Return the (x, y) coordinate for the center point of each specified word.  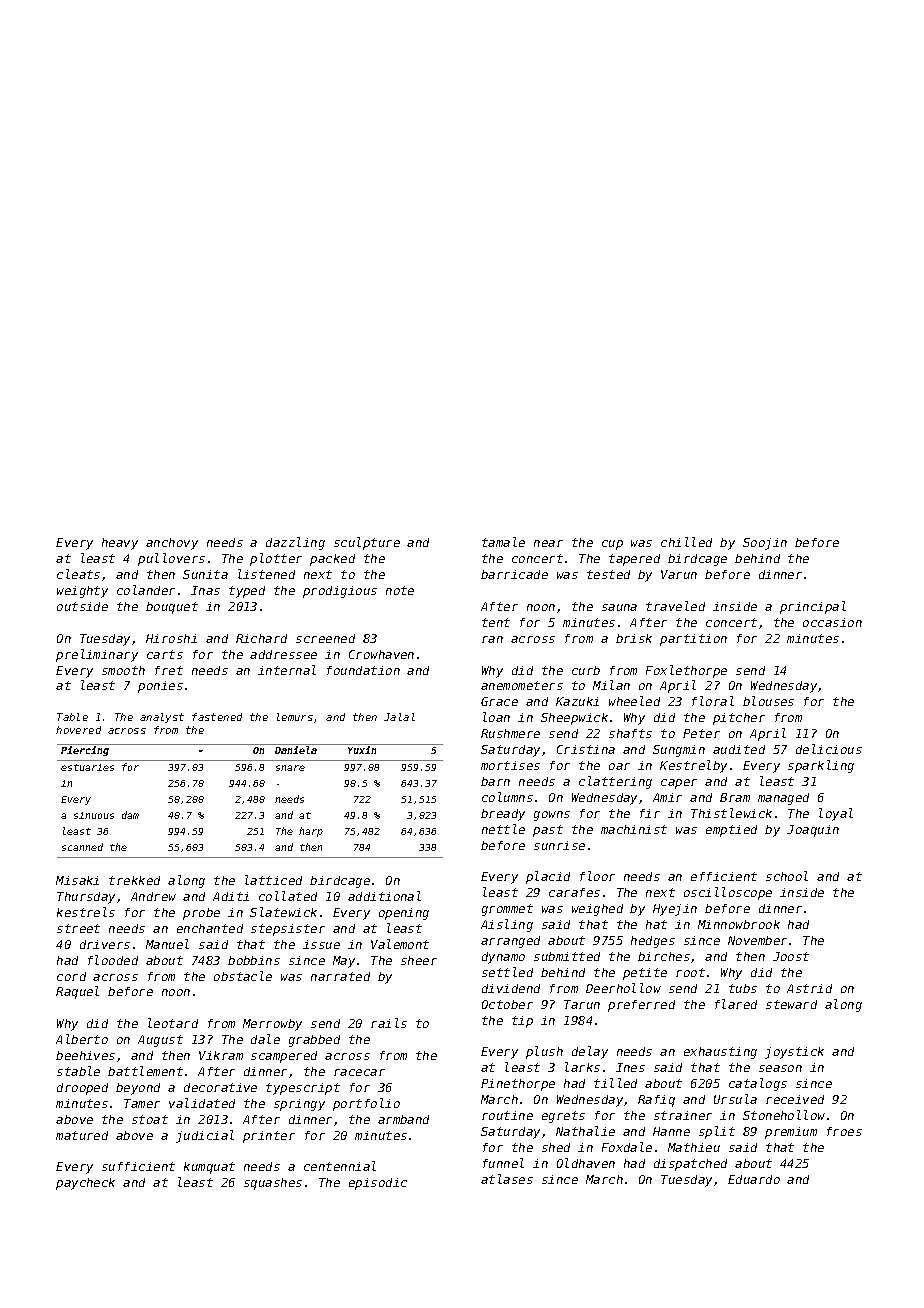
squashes (273, 1184)
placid (548, 877)
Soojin (765, 544)
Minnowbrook (739, 924)
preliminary (97, 655)
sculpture (367, 543)
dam (130, 815)
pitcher (739, 719)
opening (404, 914)
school (787, 876)
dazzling (295, 543)
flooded (113, 960)
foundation (363, 670)
